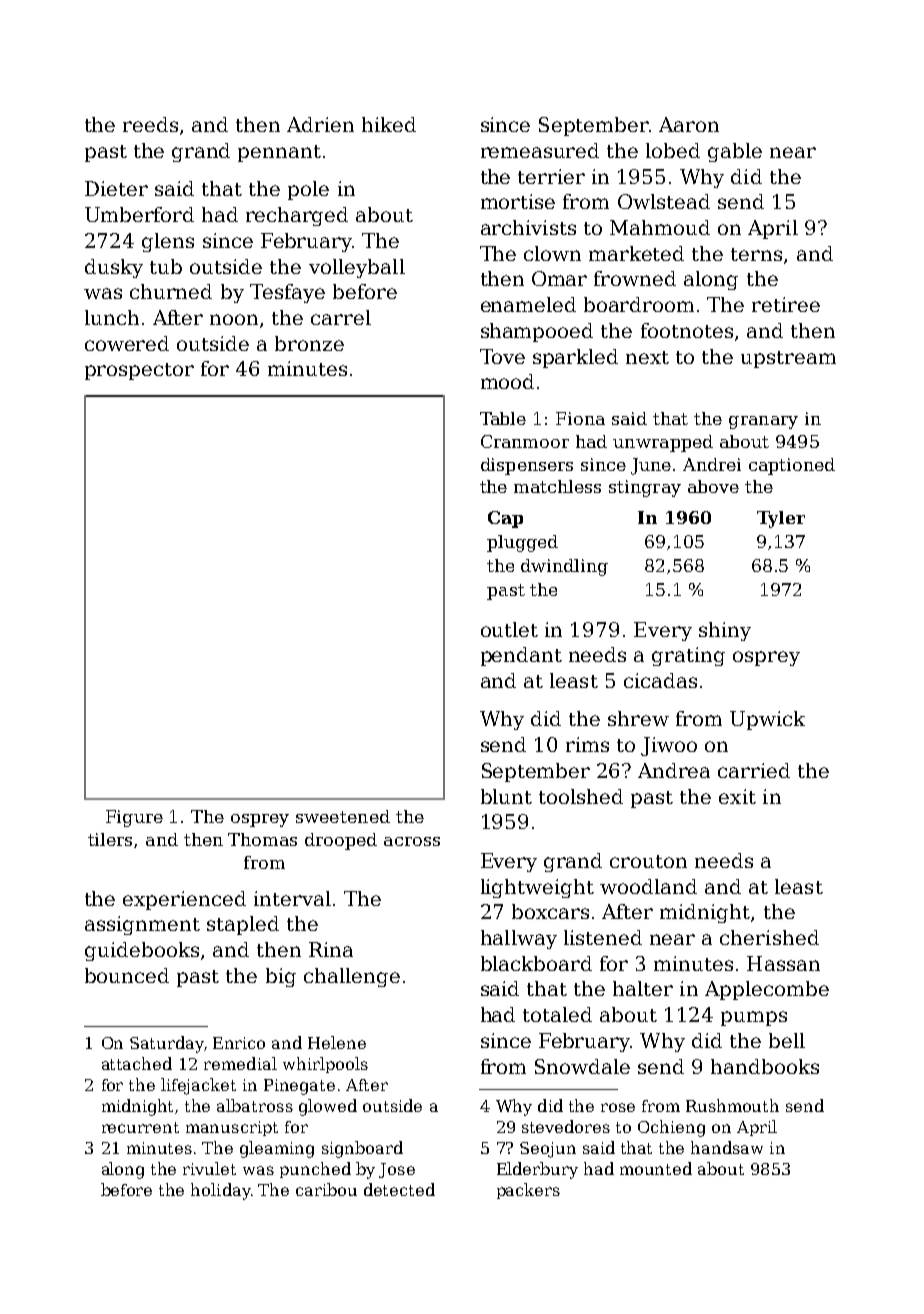 This screenshot has height=1314, width=924. What do you see at coordinates (727, 1147) in the screenshot?
I see `handsaw` at bounding box center [727, 1147].
